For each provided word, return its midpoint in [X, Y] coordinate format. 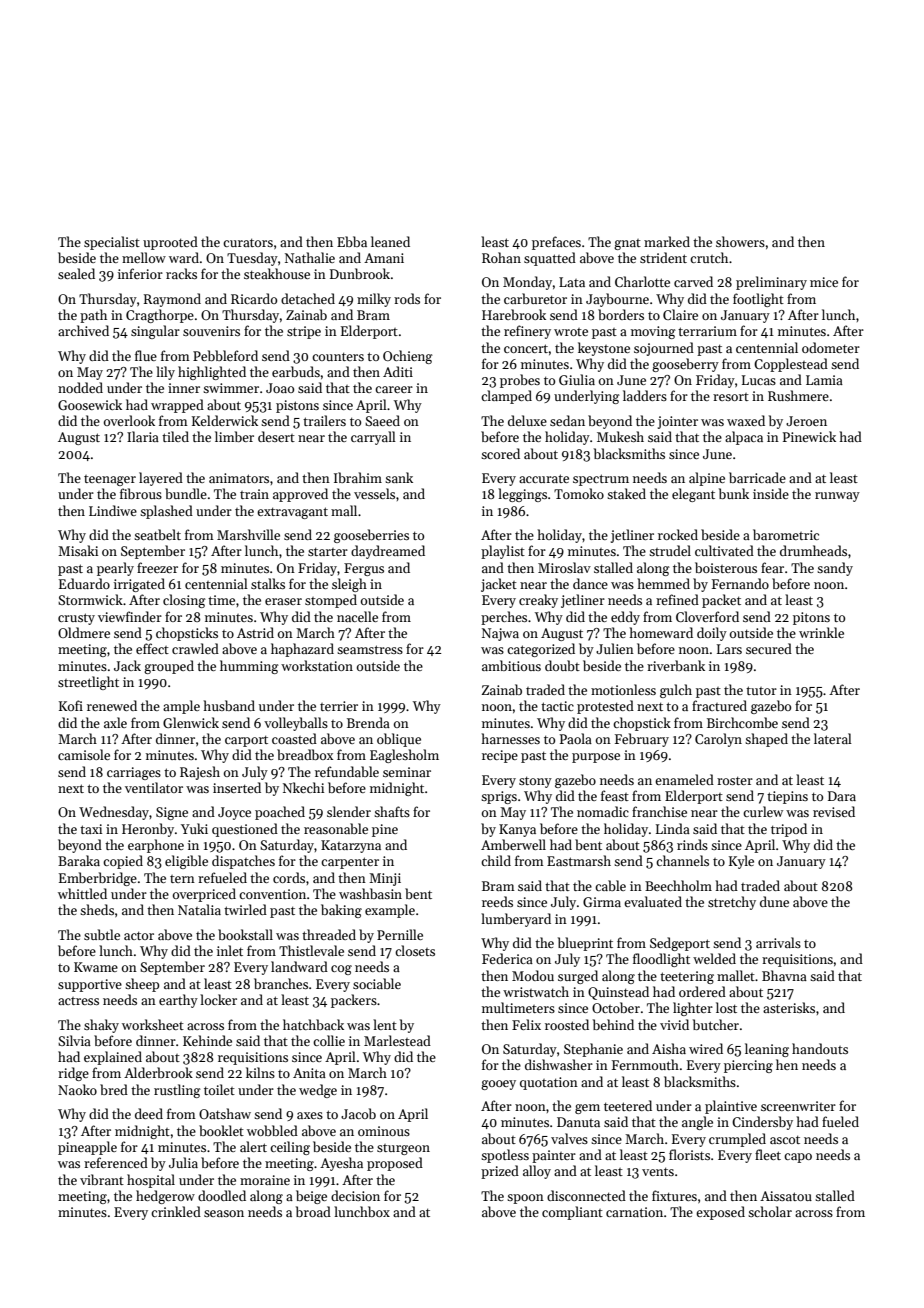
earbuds [296, 371]
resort [731, 397]
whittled [82, 893]
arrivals [778, 942]
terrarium [707, 331]
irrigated [139, 585]
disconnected [586, 1195]
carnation [634, 1212]
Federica [507, 958]
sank [399, 477]
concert [526, 348]
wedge [318, 1091]
